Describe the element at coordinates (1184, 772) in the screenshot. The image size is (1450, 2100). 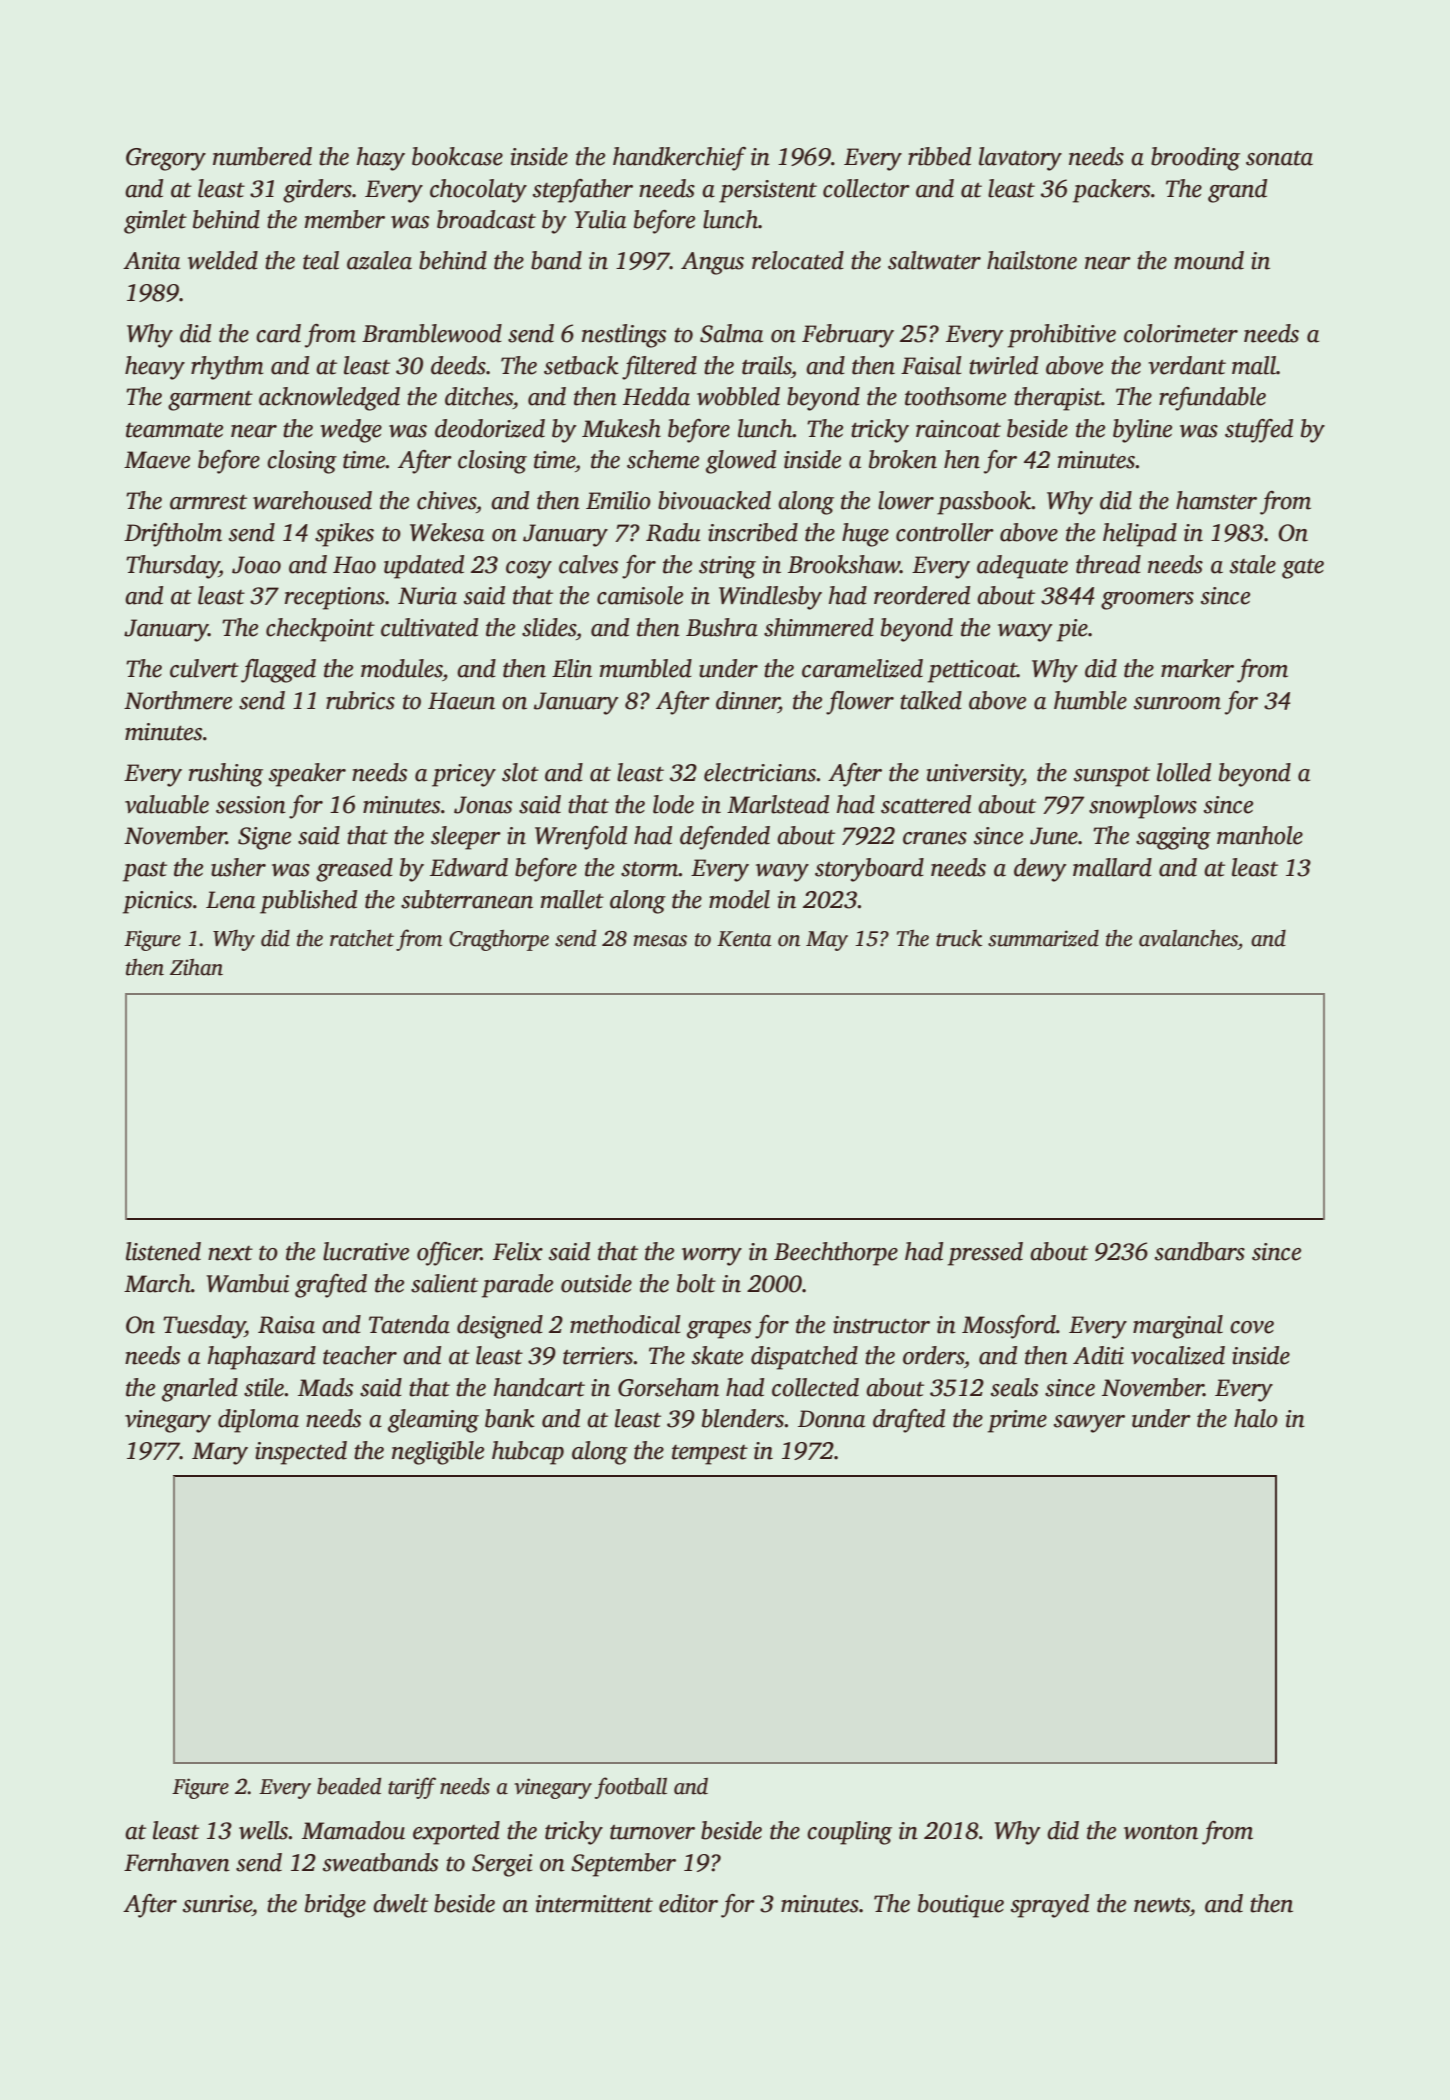
I see `lolled` at that location.
